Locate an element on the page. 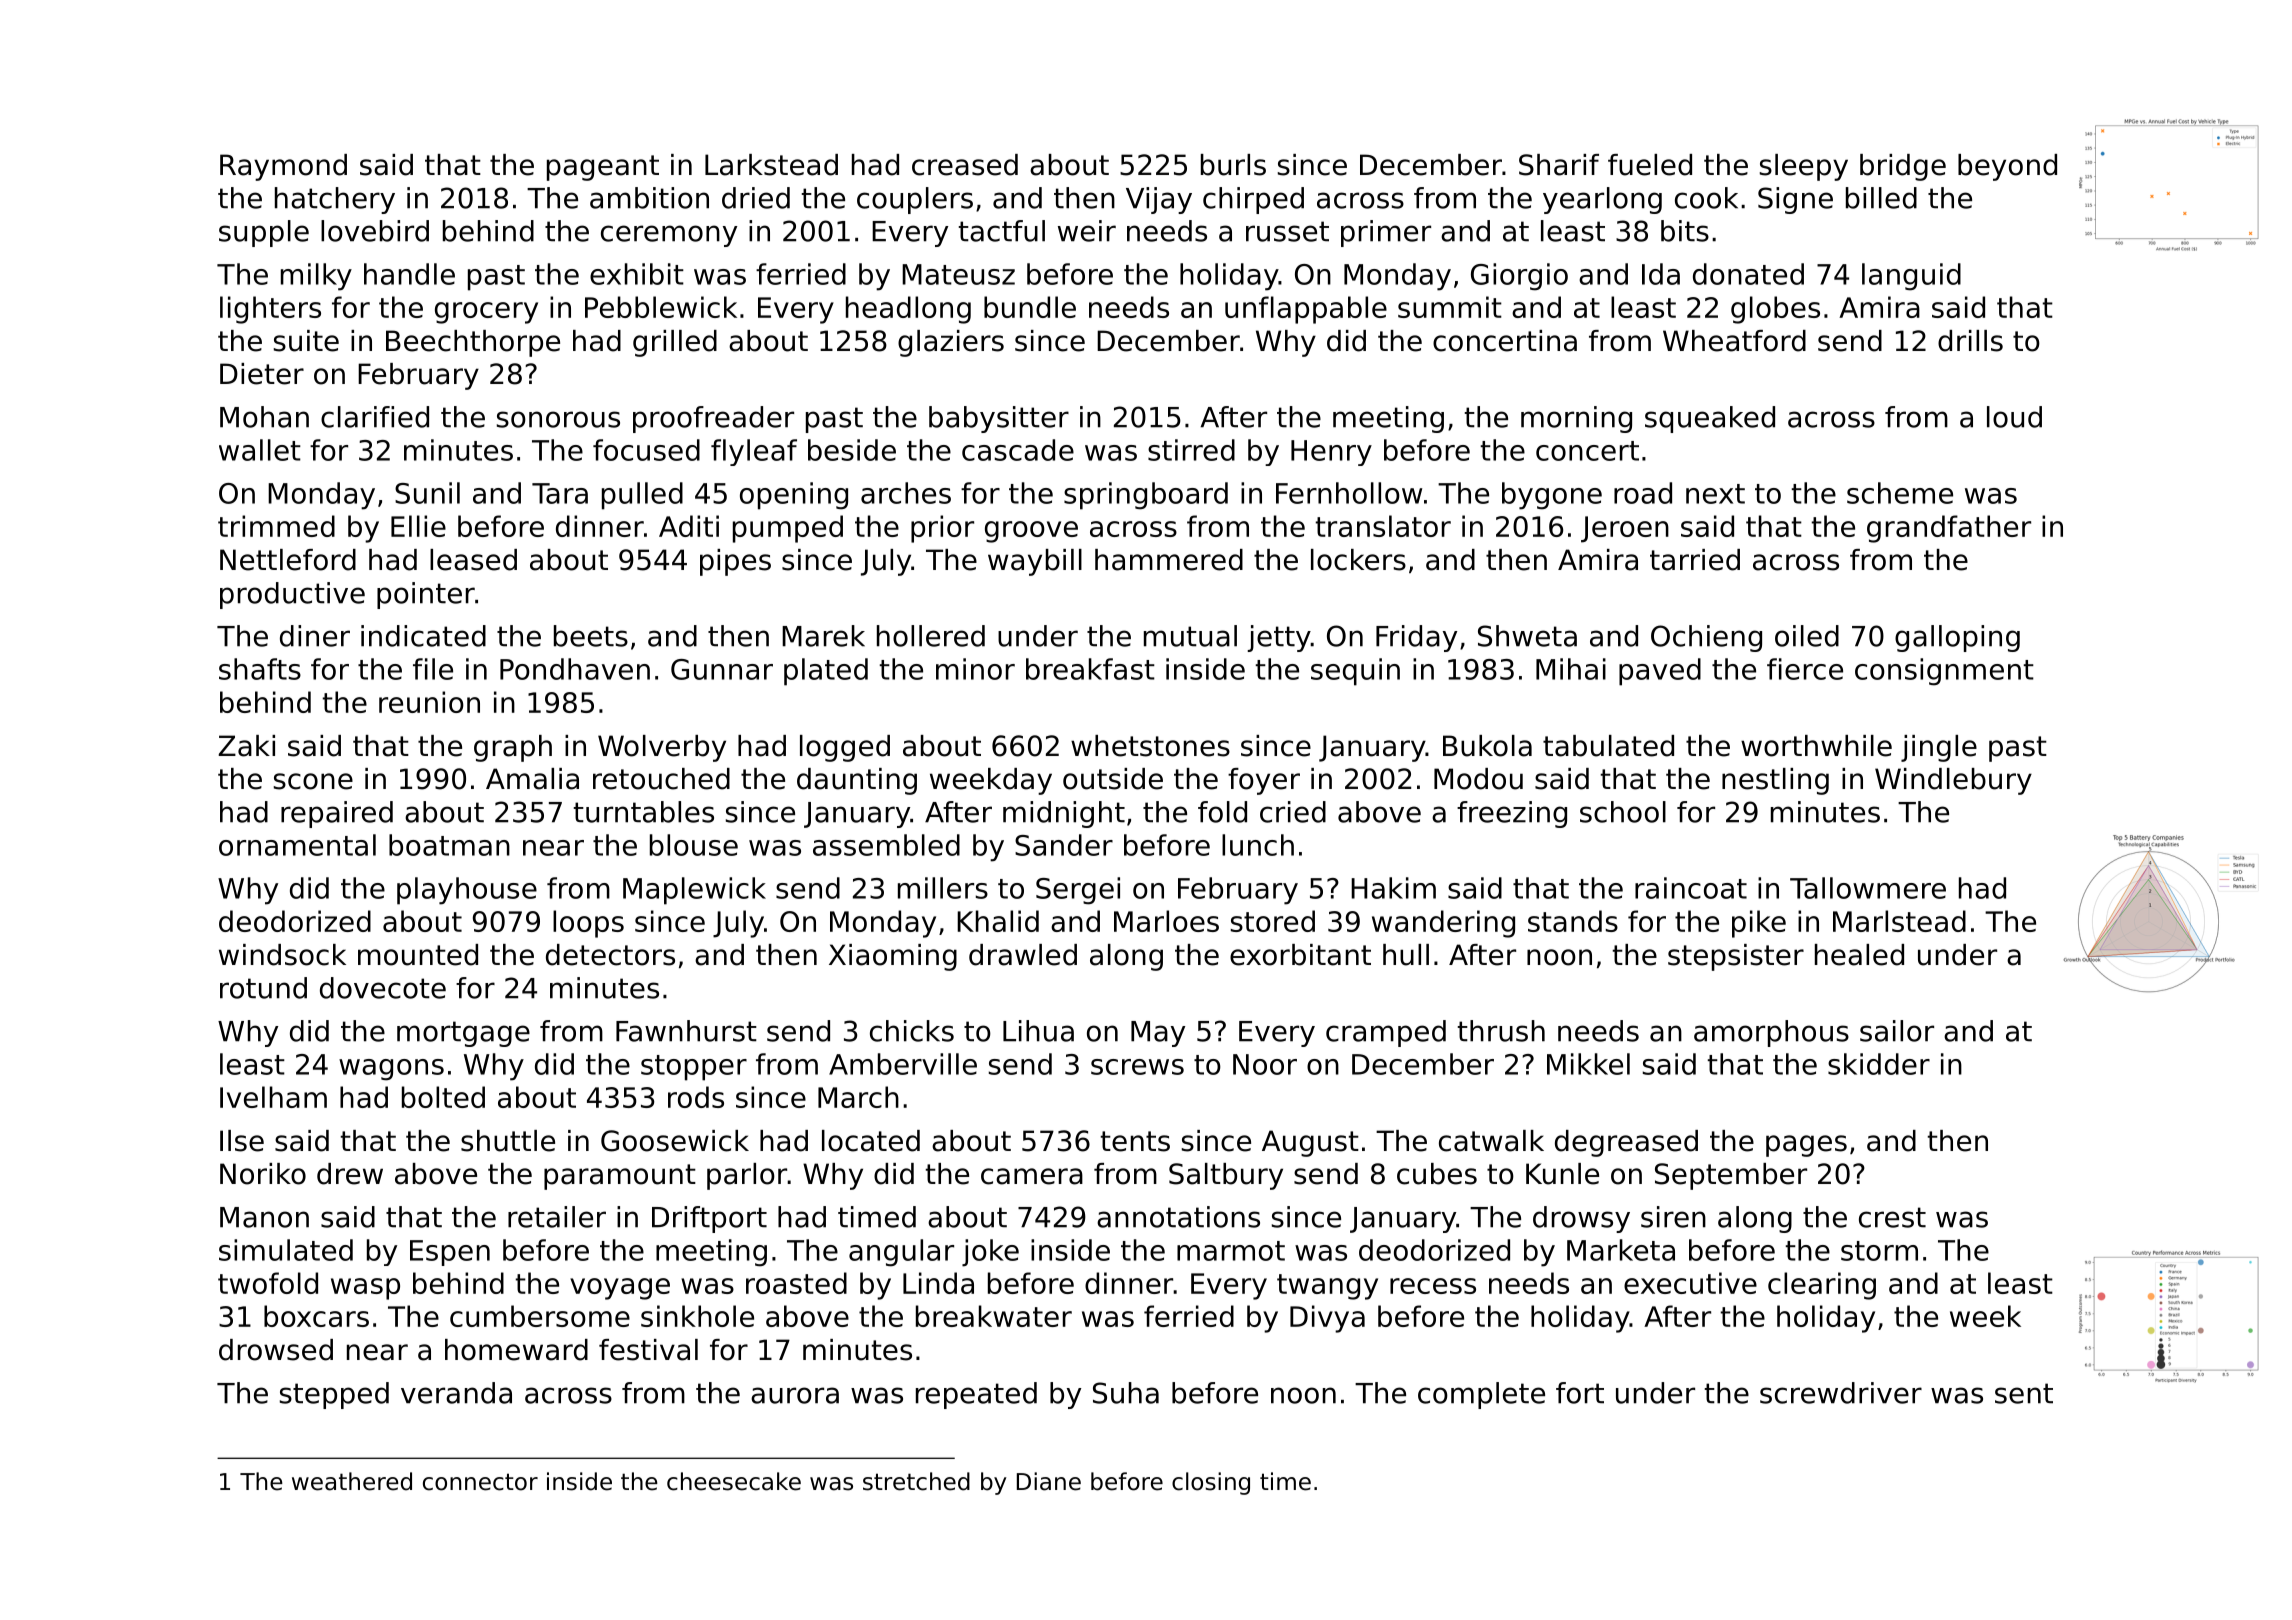 This document has width=2292, height=1620. languid is located at coordinates (1911, 277).
